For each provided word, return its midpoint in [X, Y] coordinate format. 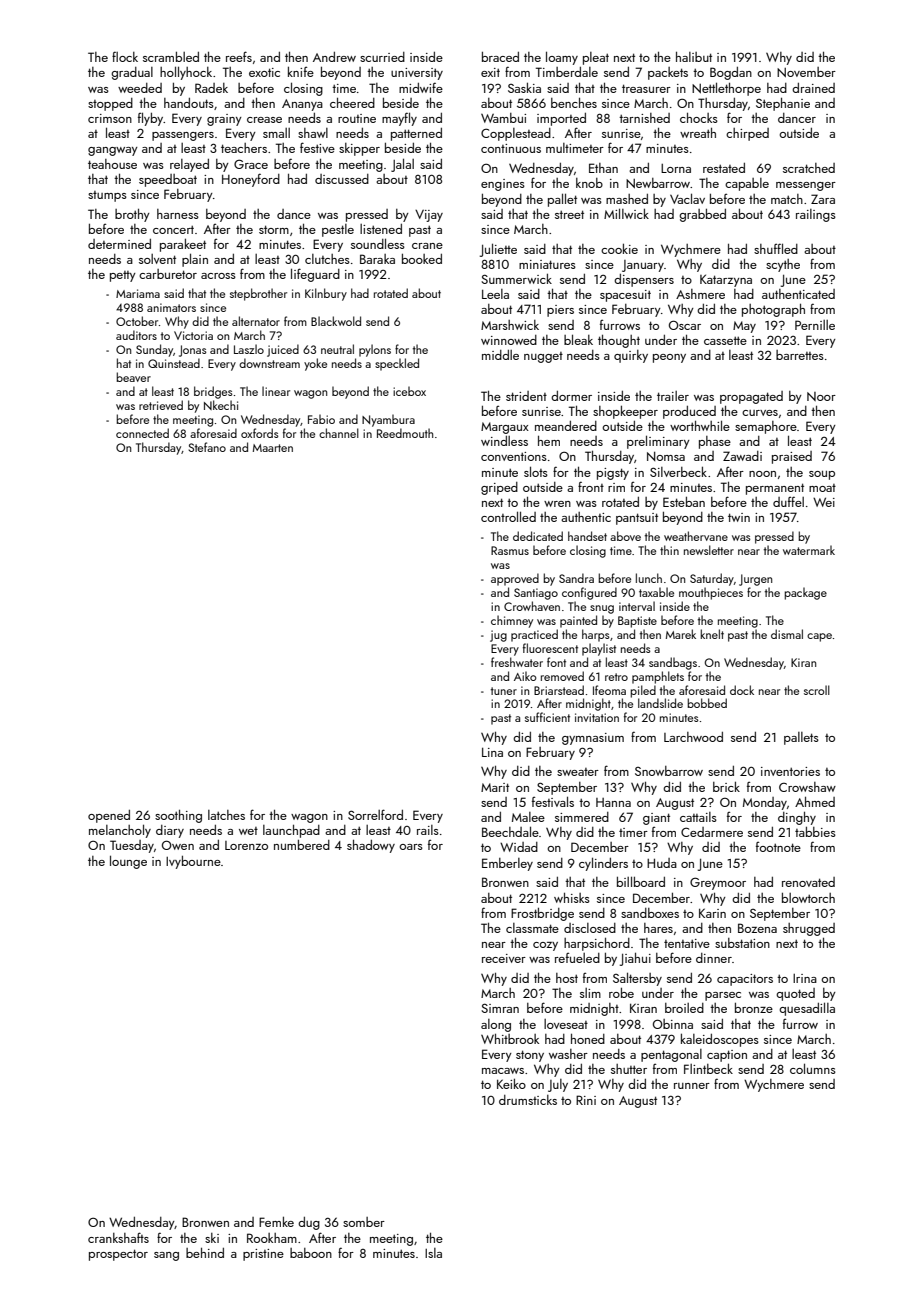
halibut [694, 57]
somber [364, 1222]
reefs [239, 56]
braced [500, 57]
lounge [128, 862]
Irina [805, 978]
